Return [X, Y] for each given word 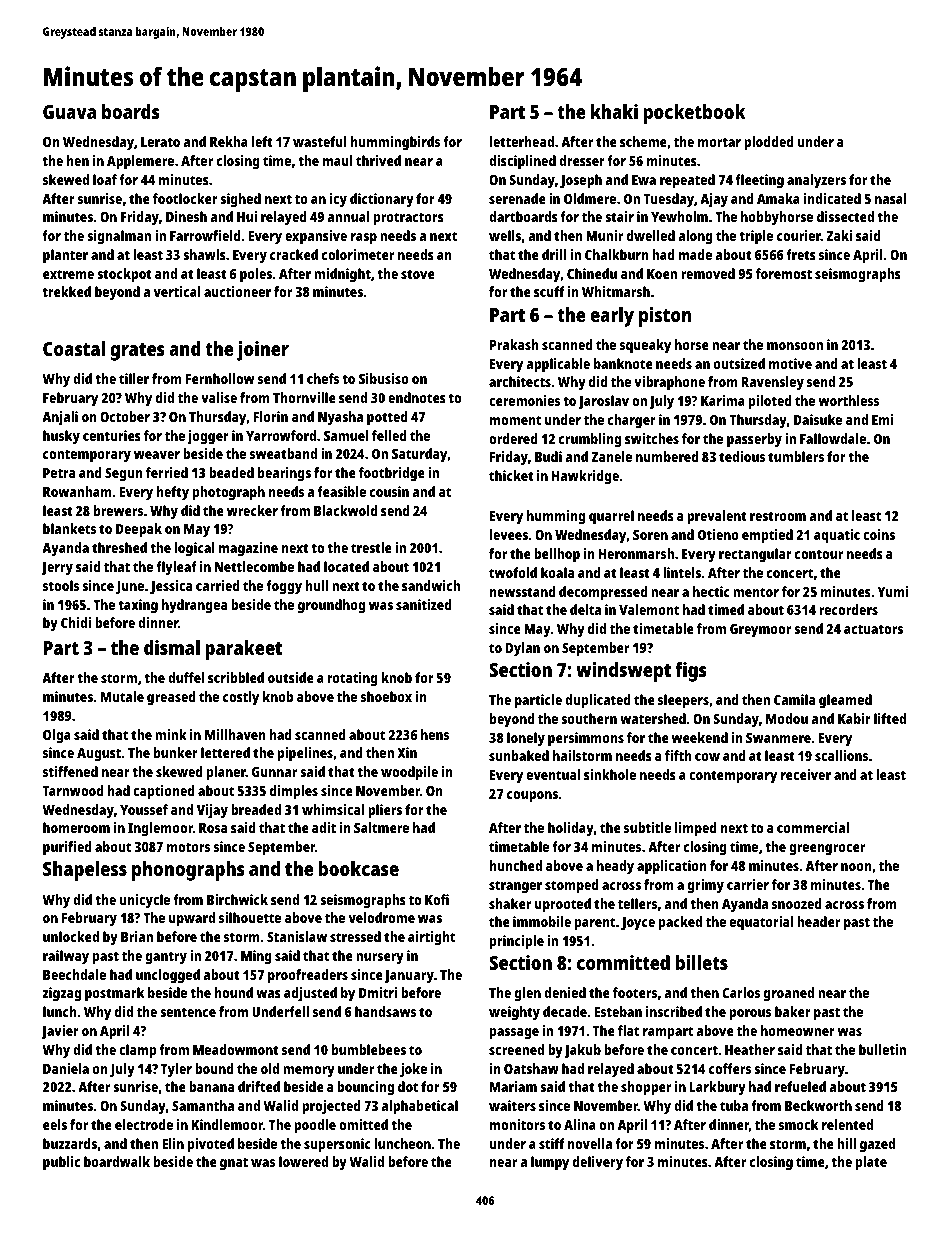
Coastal [74, 348]
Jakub [582, 1051]
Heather [750, 1049]
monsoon [795, 346]
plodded [769, 143]
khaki [614, 111]
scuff [549, 291]
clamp [138, 1051]
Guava [69, 112]
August [99, 755]
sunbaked [519, 755]
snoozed [797, 903]
